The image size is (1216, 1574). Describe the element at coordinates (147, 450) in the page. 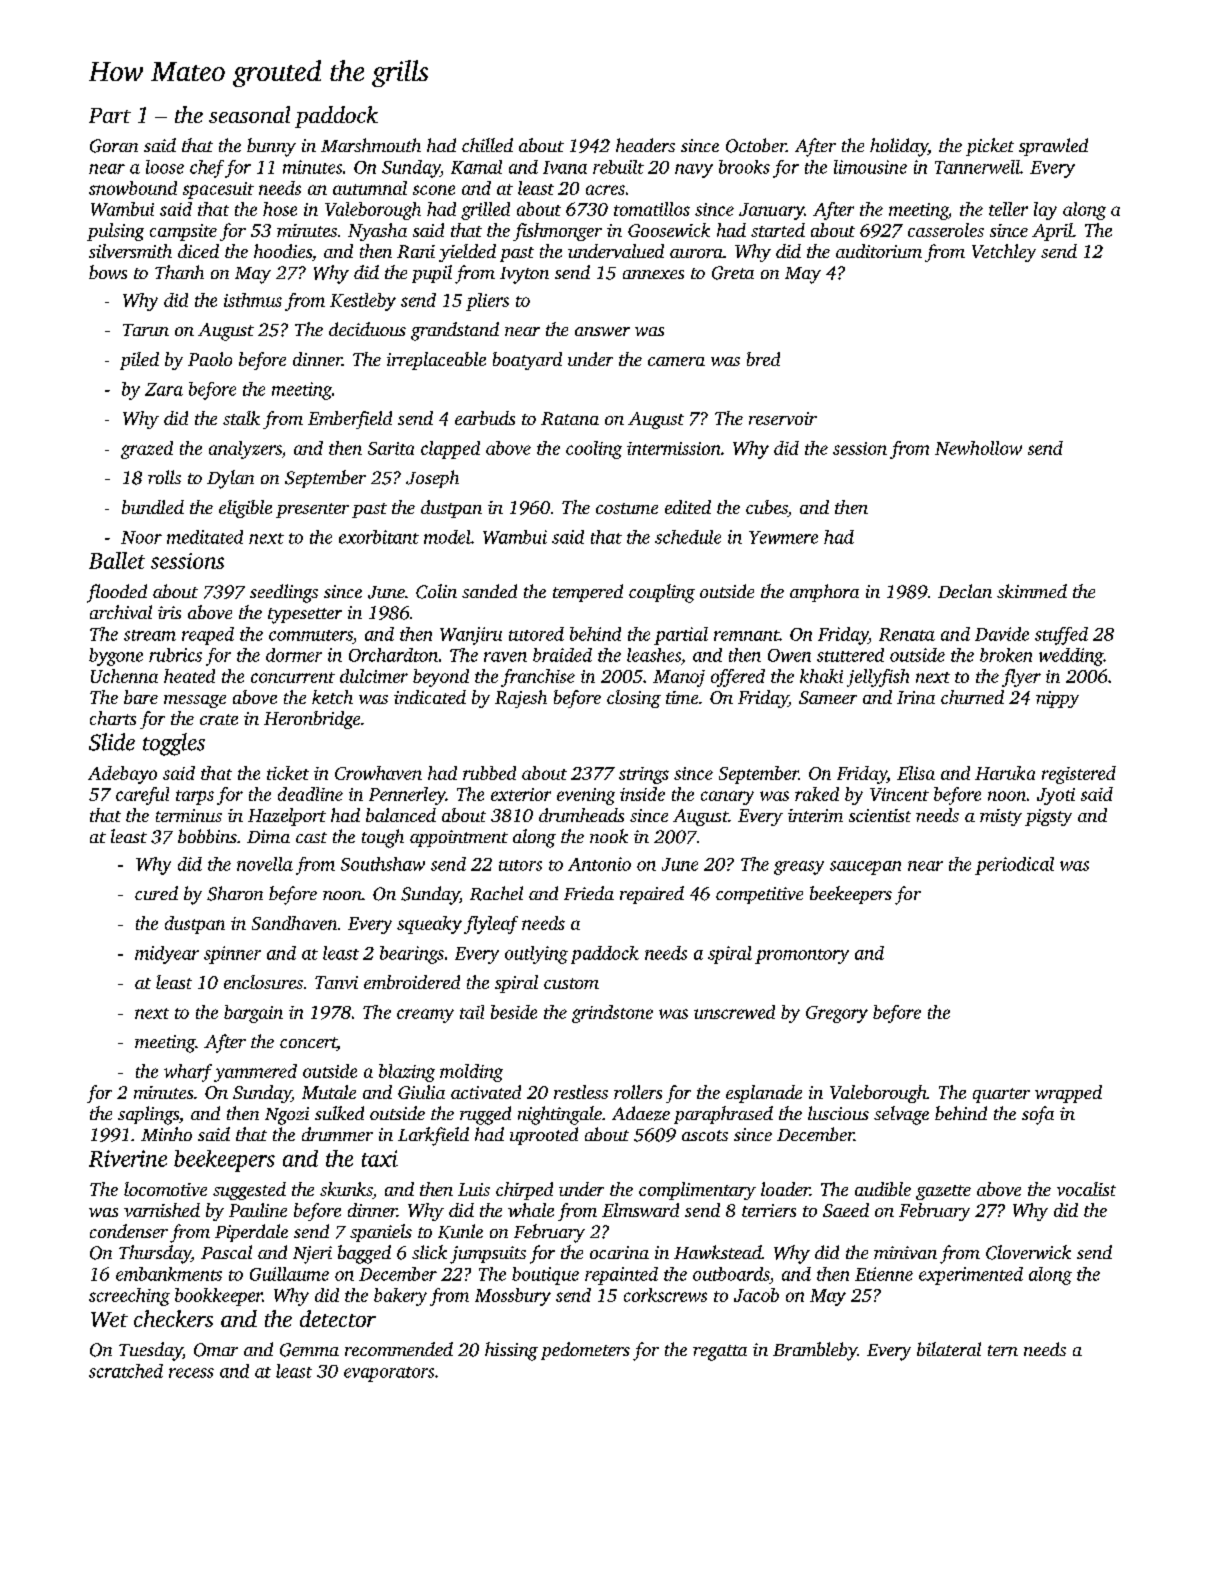

I see `grazed` at that location.
